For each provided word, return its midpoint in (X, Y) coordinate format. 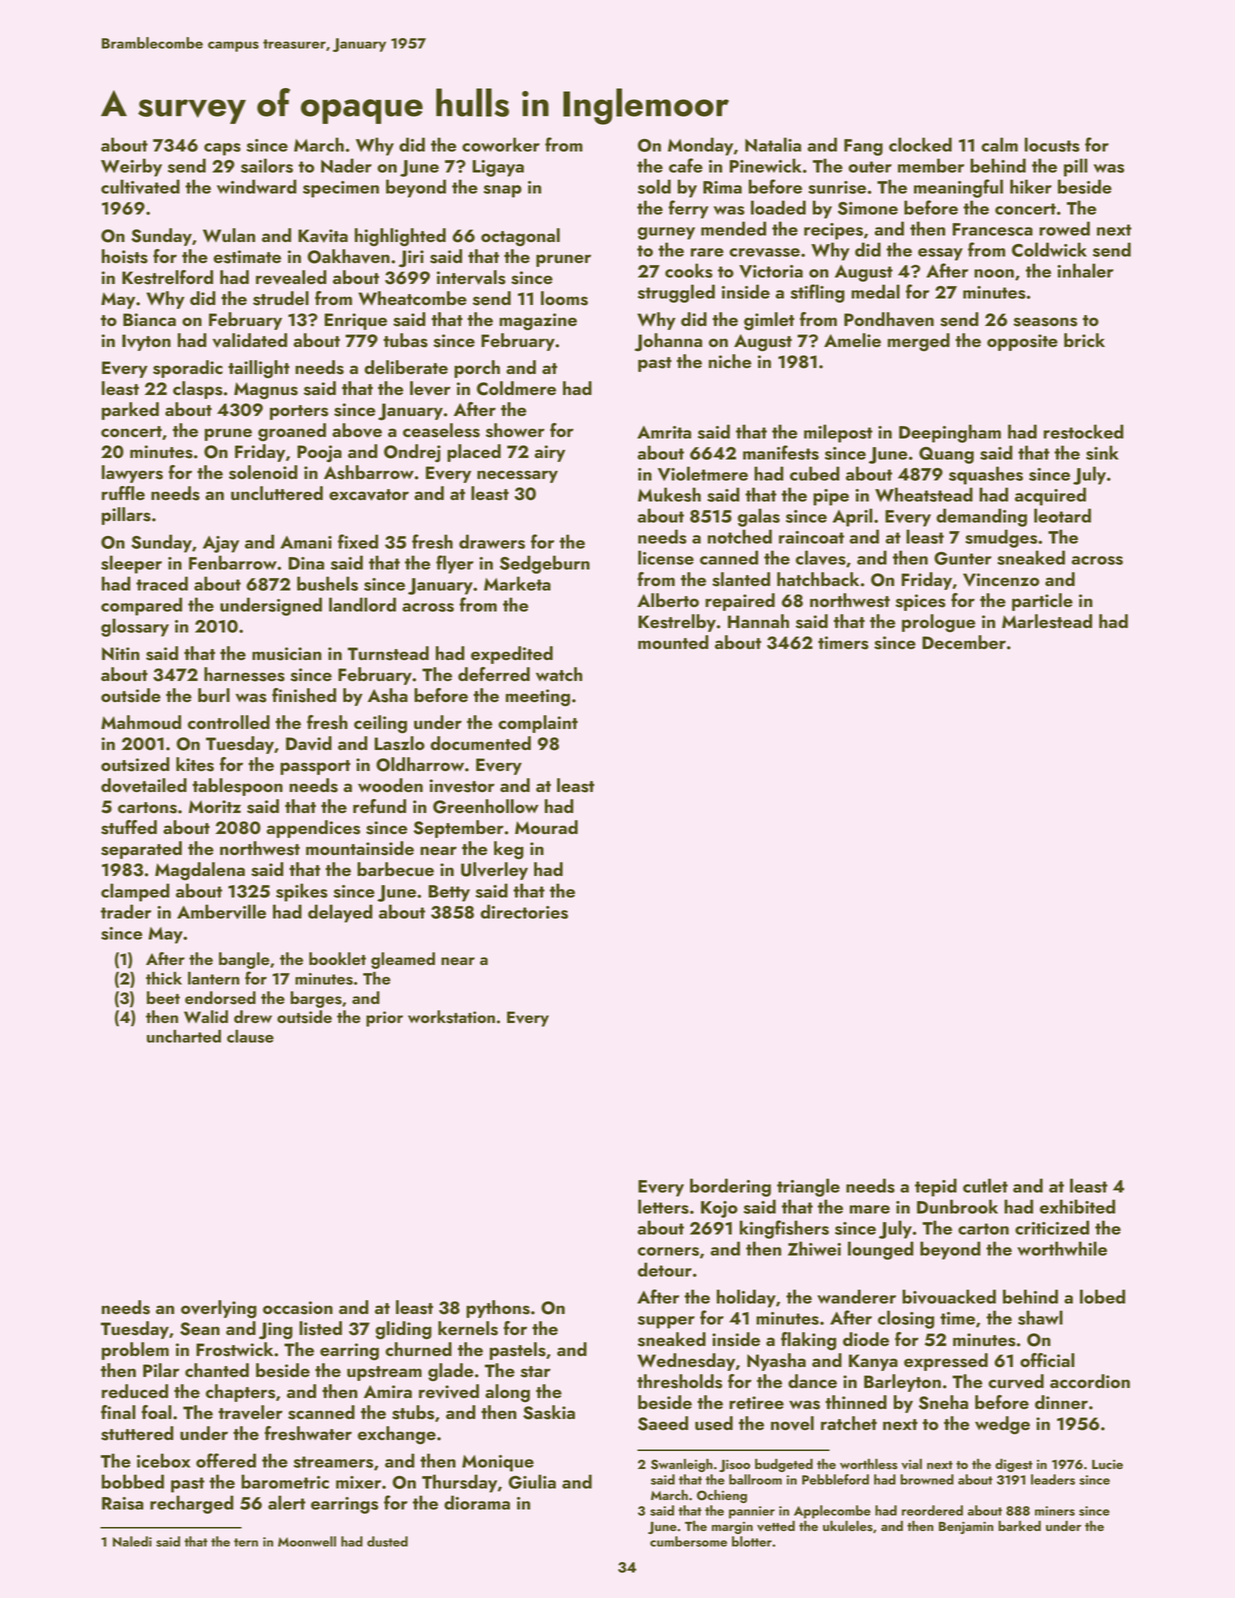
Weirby (131, 167)
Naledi (132, 1541)
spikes (302, 892)
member (931, 165)
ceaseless (441, 430)
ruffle (123, 493)
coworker (501, 144)
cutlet (985, 1185)
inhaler (1085, 270)
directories (524, 911)
